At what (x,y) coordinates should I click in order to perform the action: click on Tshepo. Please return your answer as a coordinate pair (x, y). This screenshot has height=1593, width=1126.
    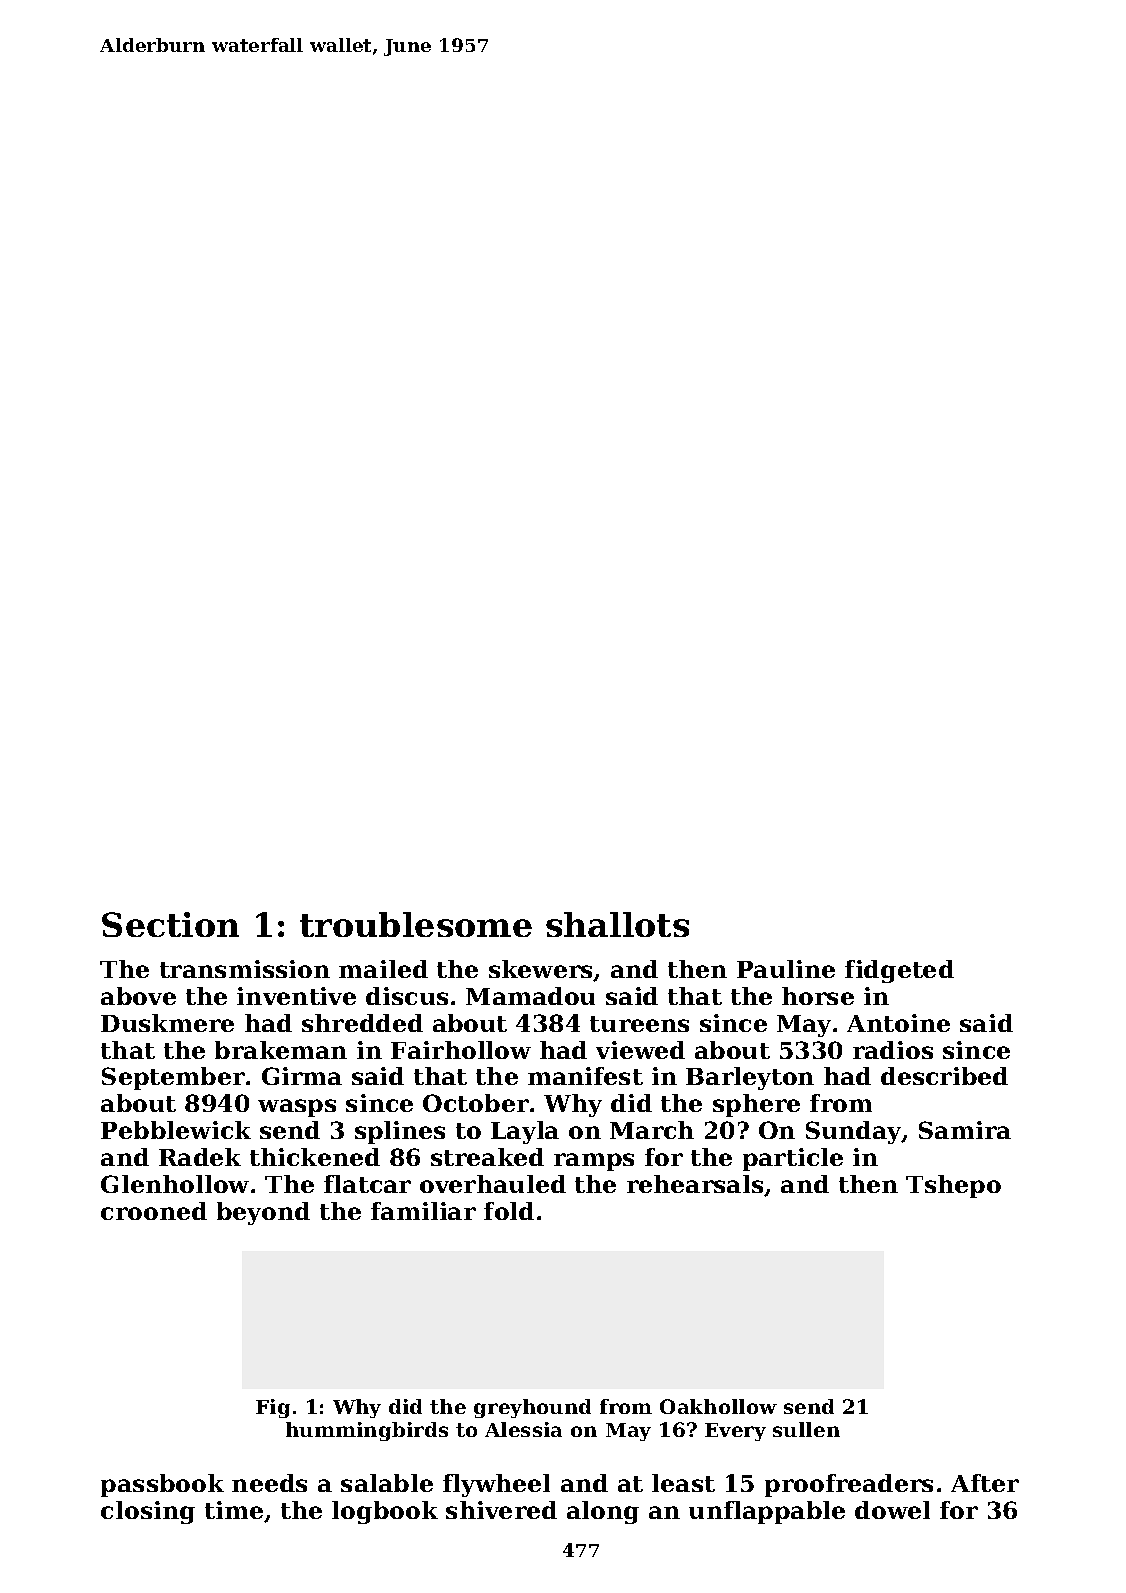
    Looking at the image, I should click on (953, 1186).
